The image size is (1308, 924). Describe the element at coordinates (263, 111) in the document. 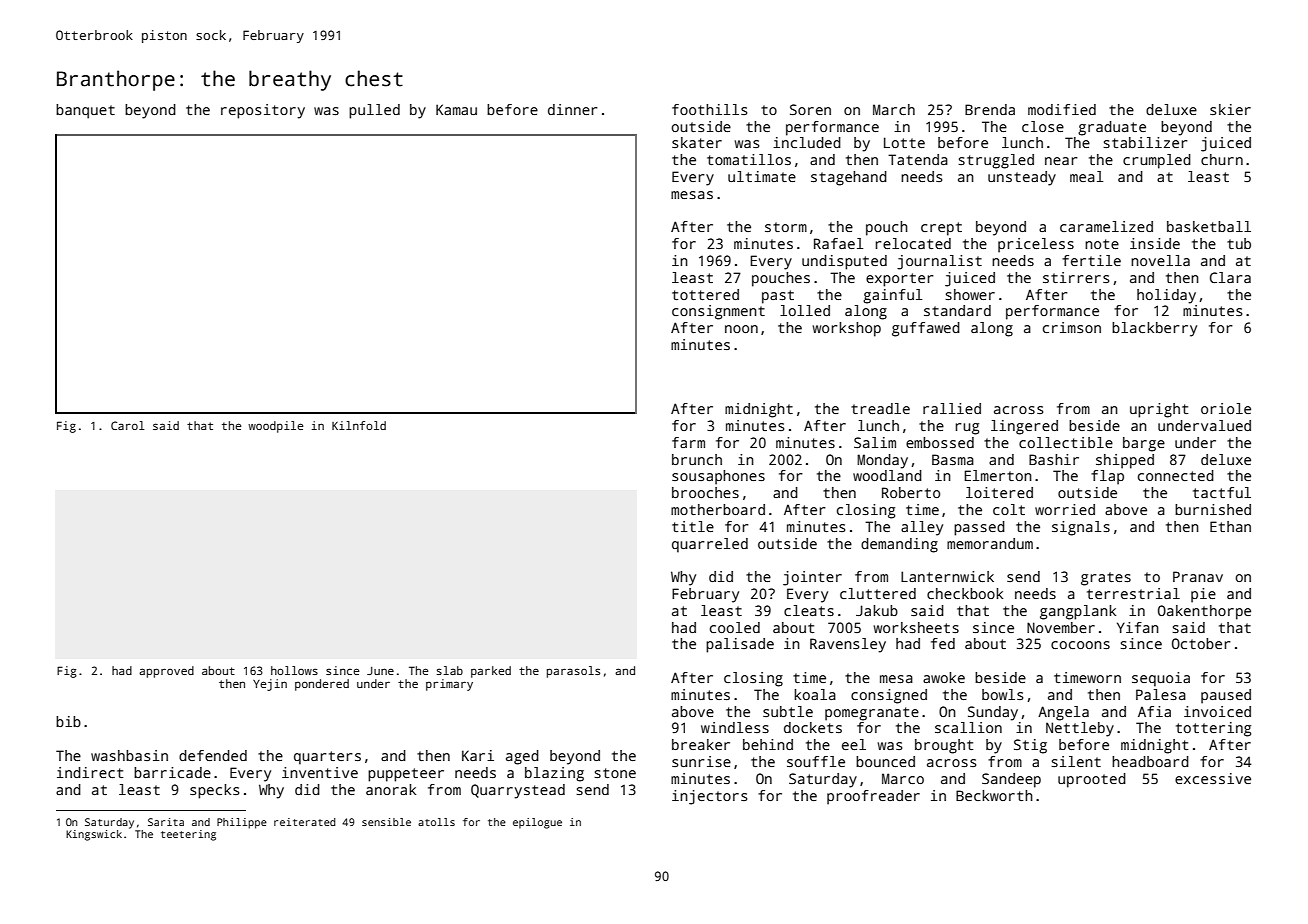

I see `repository` at that location.
